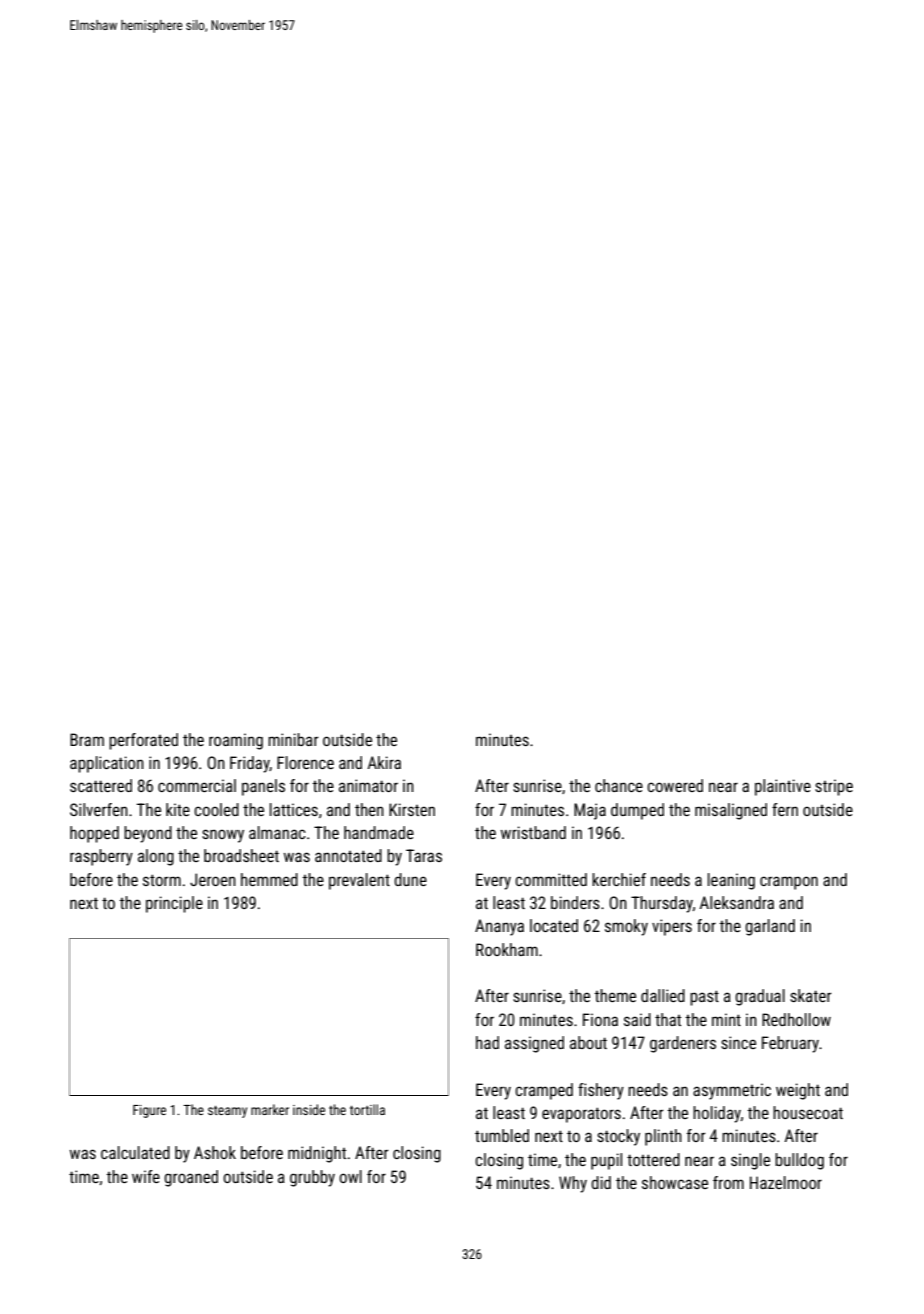  I want to click on minibar, so click(293, 739).
